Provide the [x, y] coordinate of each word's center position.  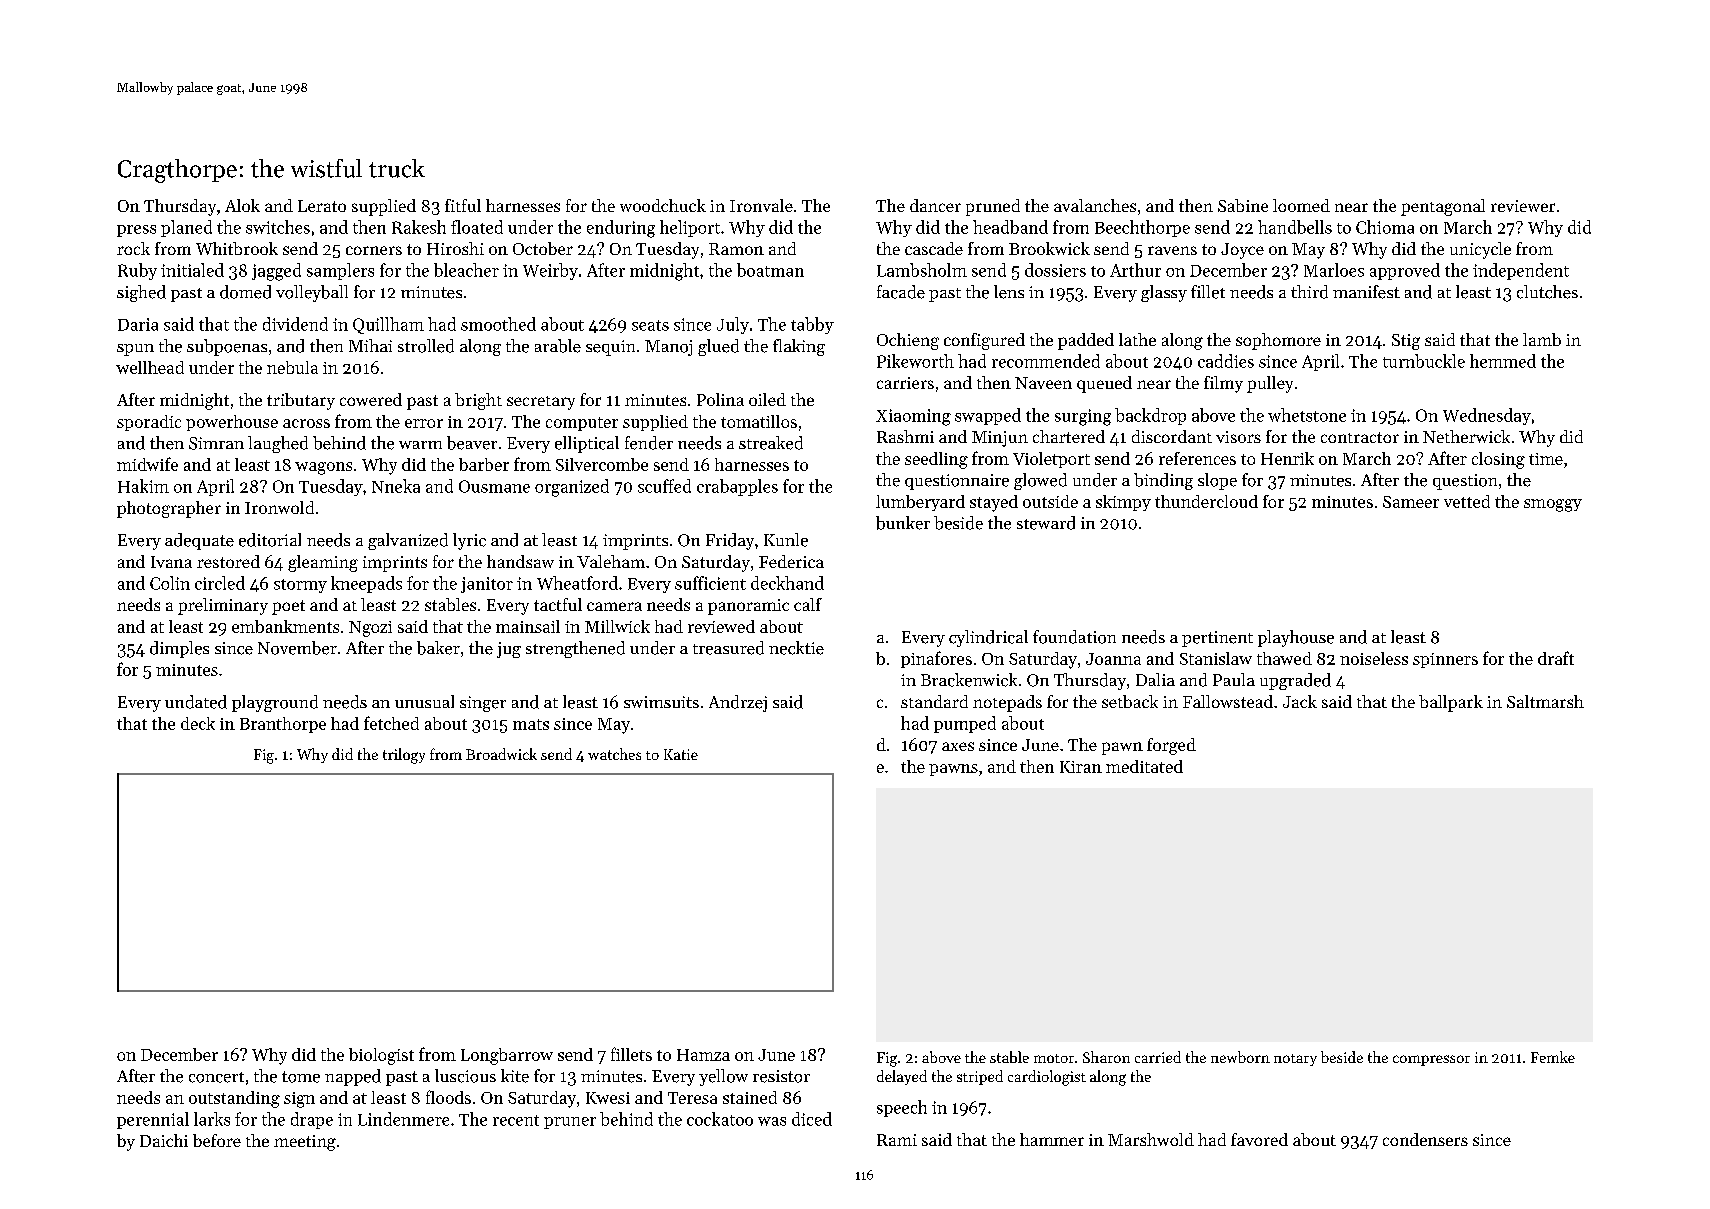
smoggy [1553, 505]
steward [1046, 523]
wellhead [150, 367]
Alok [242, 205]
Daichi [164, 1140]
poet [288, 607]
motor [1054, 1058]
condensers [1425, 1139]
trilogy [404, 756]
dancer [935, 205]
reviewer [1523, 206]
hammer [1052, 1139]
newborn [1240, 1057]
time [1546, 459]
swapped [988, 416]
